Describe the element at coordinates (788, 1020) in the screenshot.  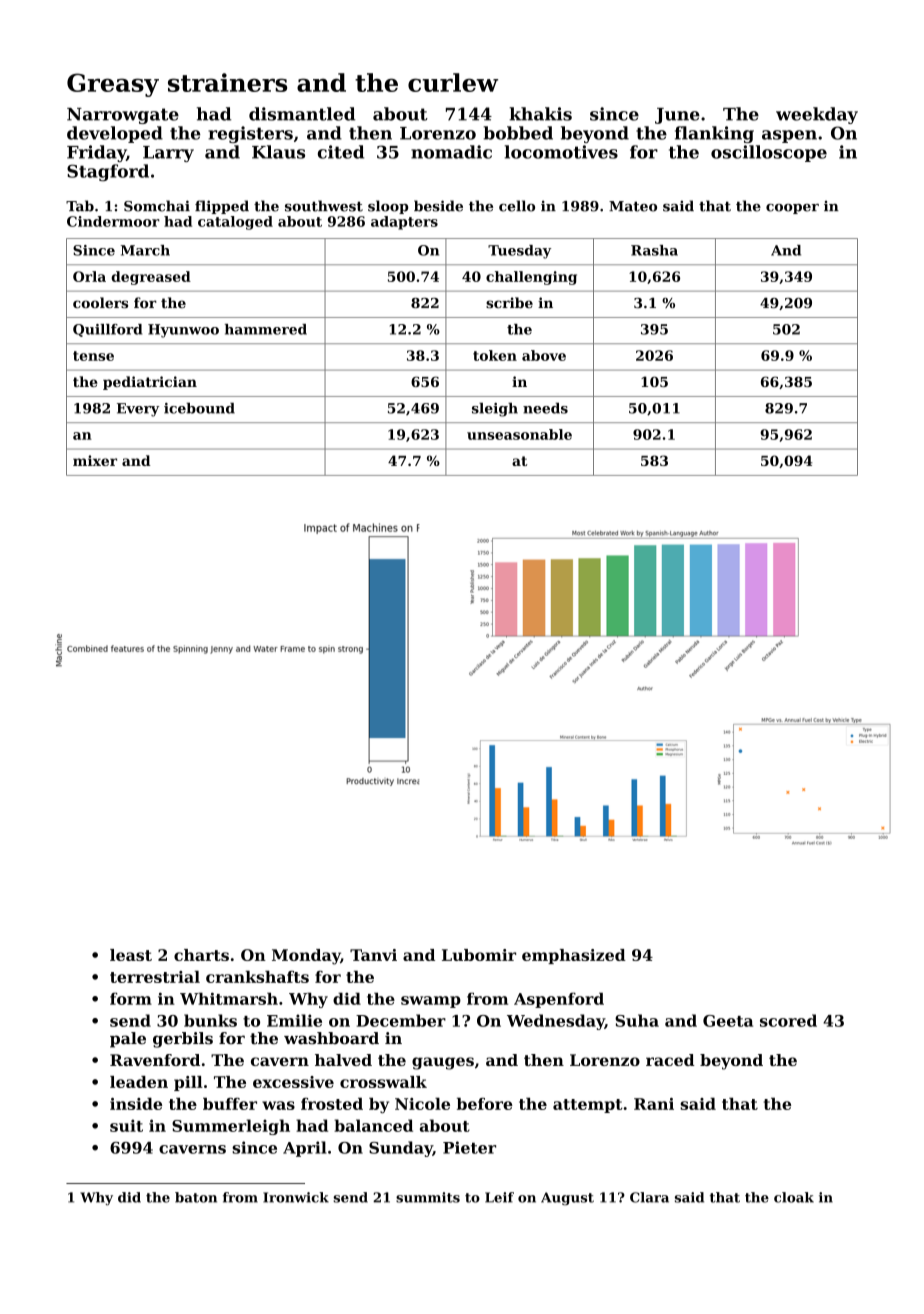
I see `scored` at that location.
